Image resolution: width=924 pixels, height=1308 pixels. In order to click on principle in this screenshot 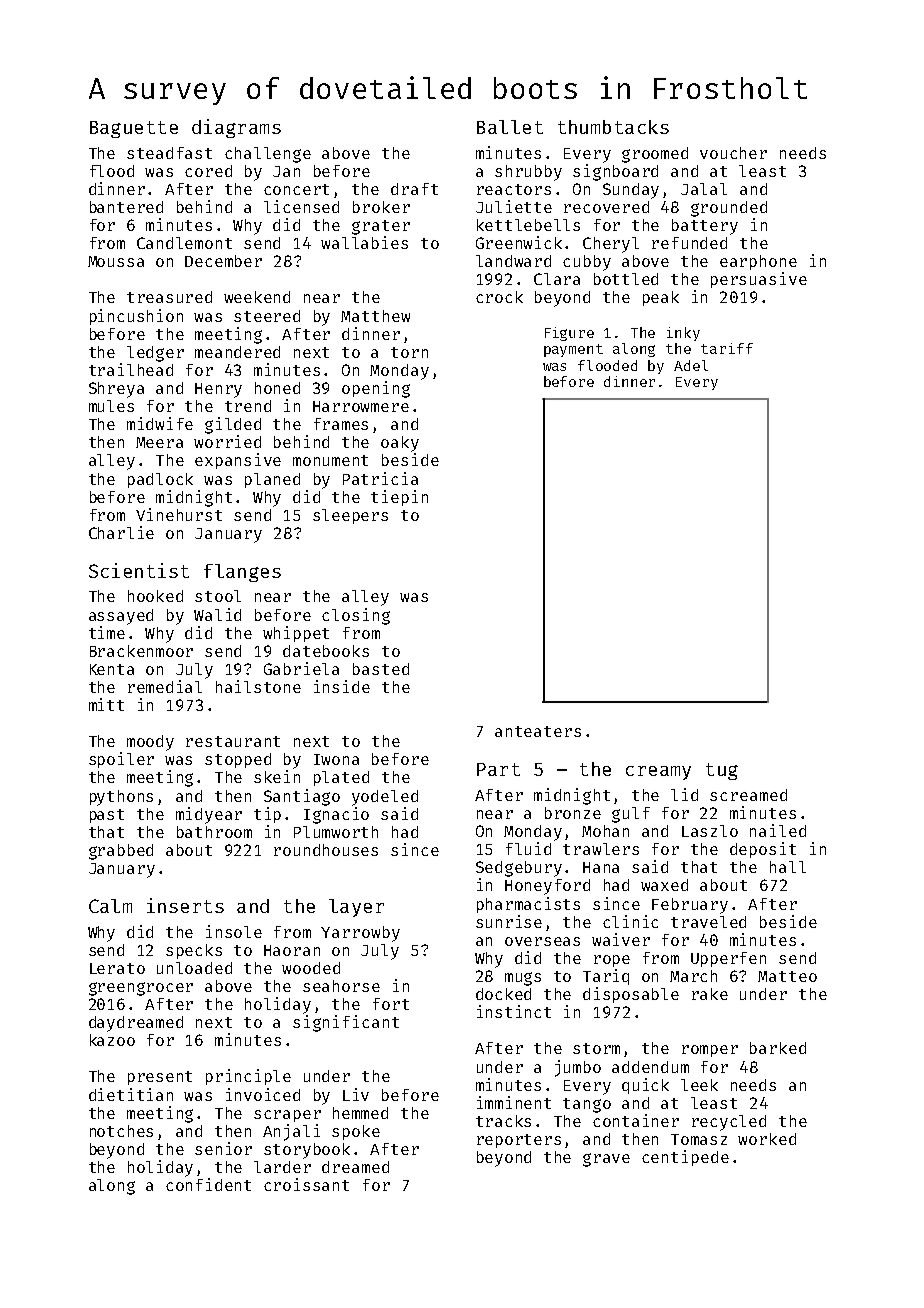, I will do `click(248, 1077)`.
